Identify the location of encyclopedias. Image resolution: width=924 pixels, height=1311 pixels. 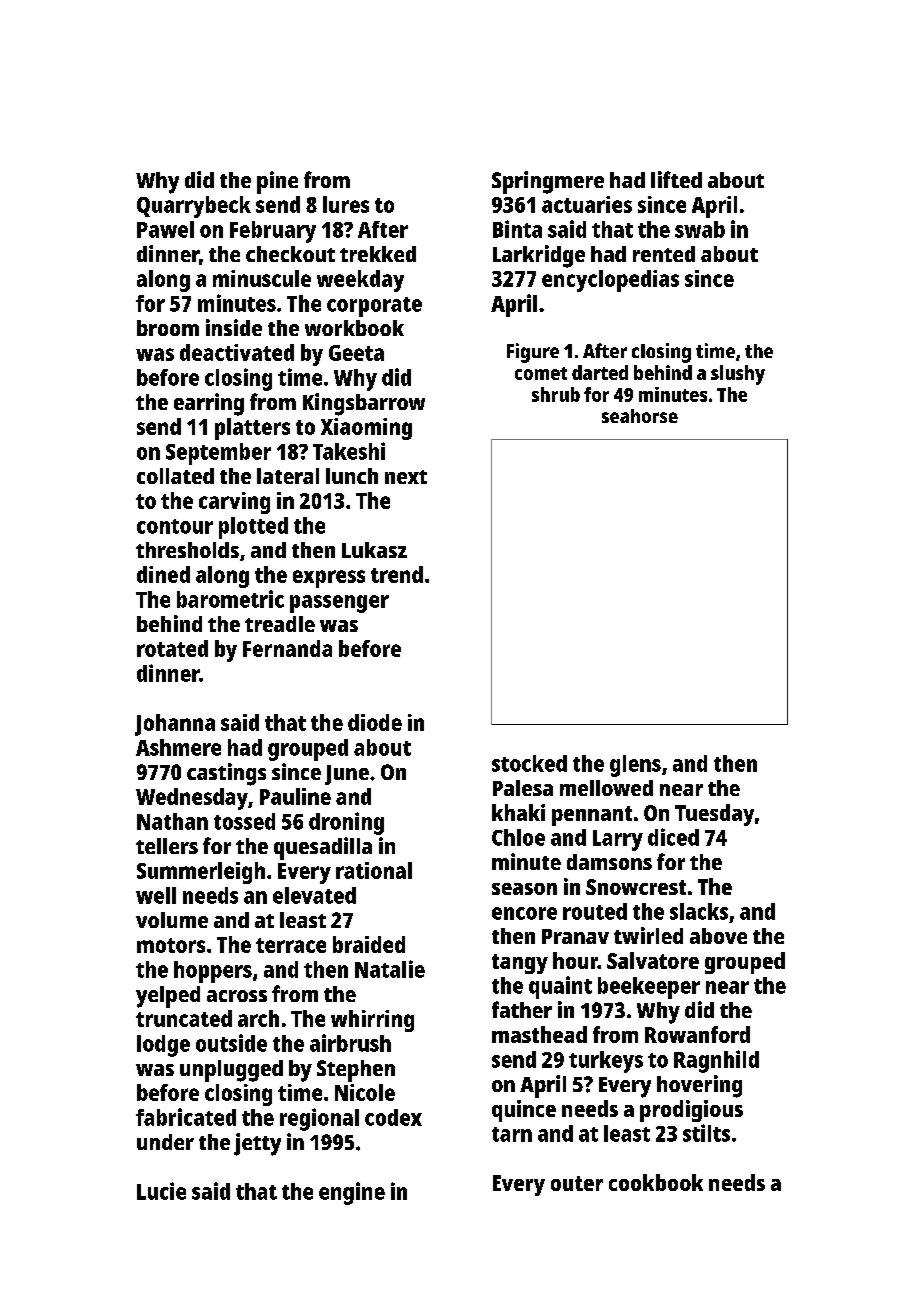
(610, 281).
